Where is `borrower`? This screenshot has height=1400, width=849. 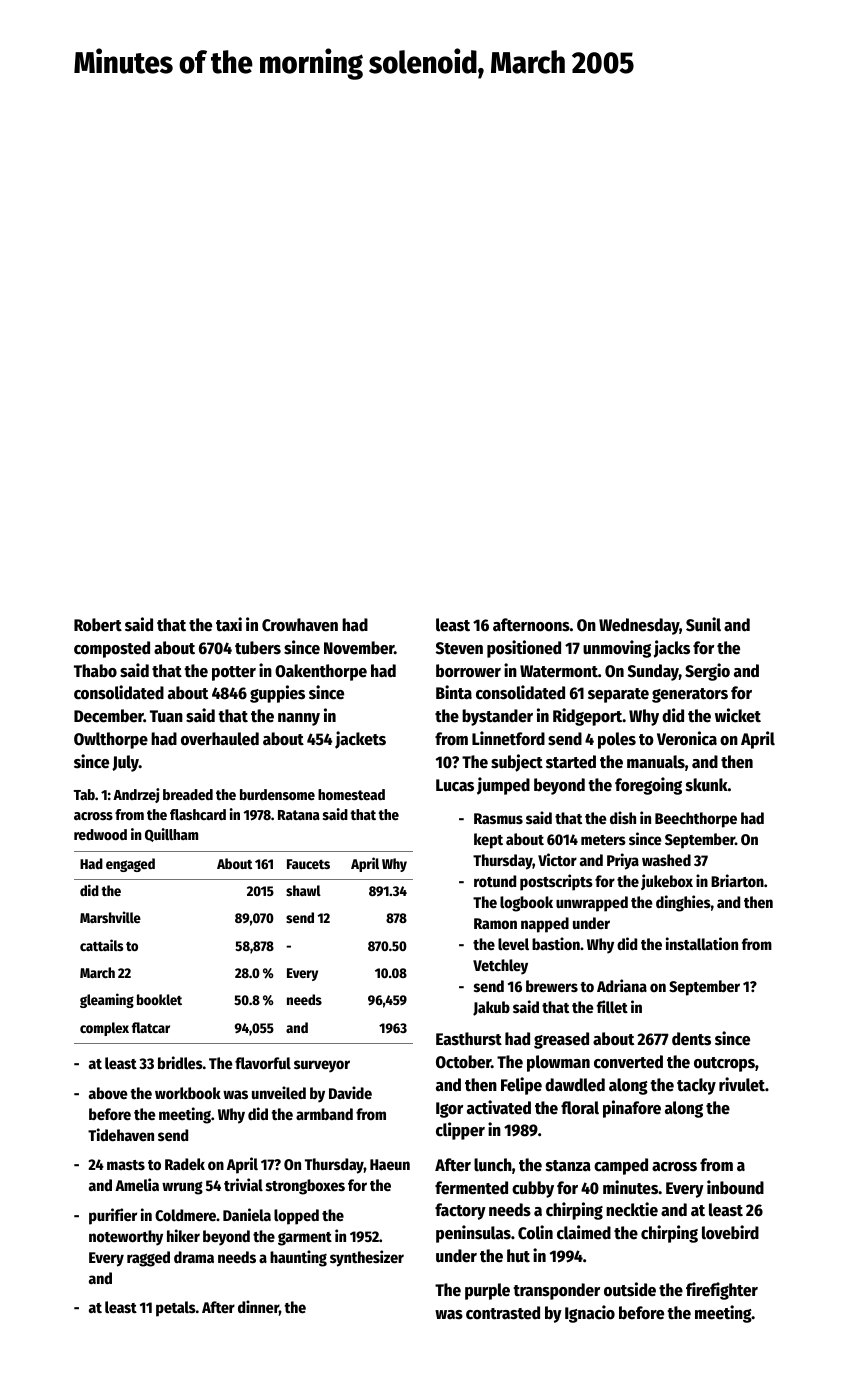
borrower is located at coordinates (468, 671).
